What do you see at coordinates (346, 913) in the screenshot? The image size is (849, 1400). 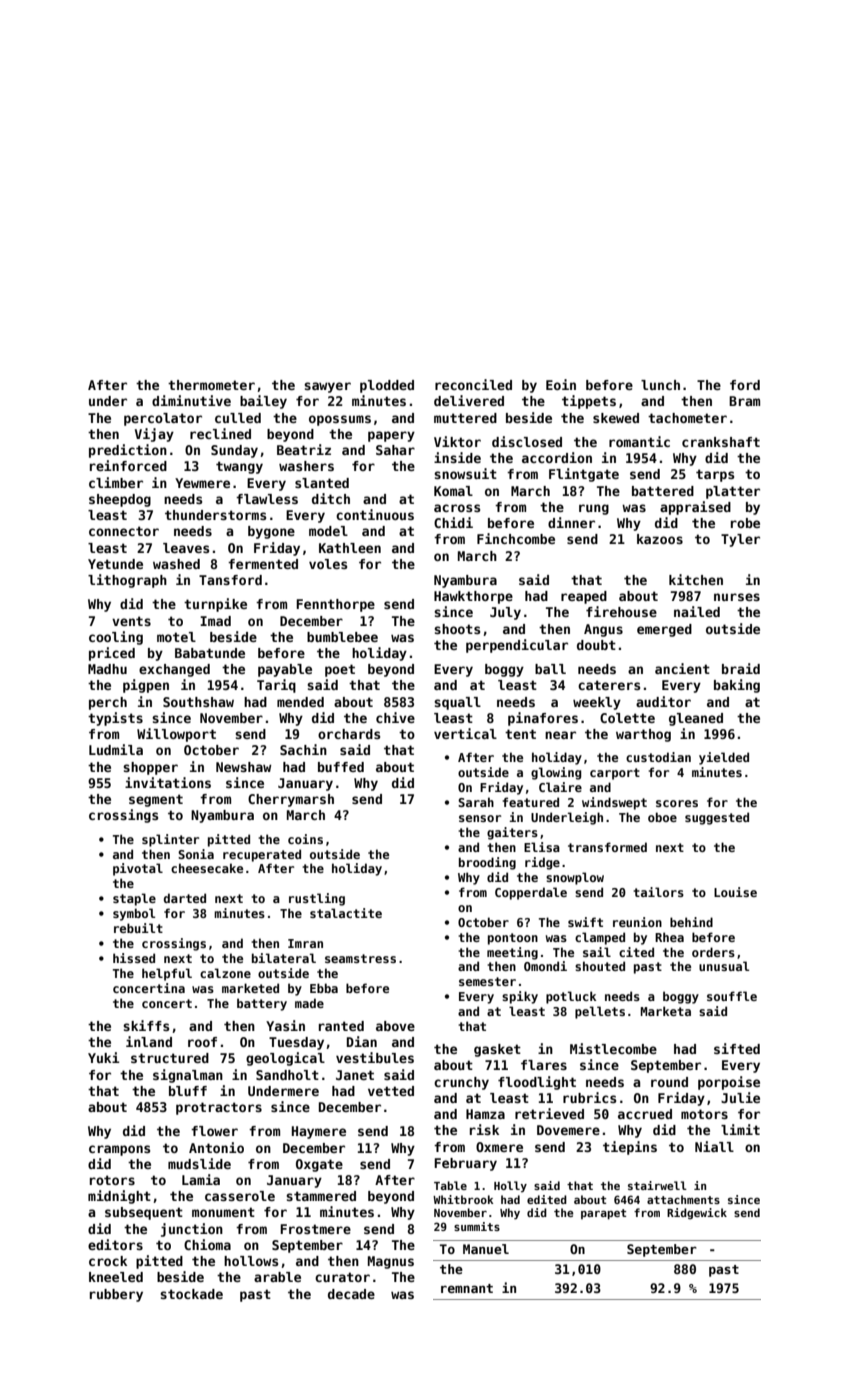 I see `stalactite` at bounding box center [346, 913].
